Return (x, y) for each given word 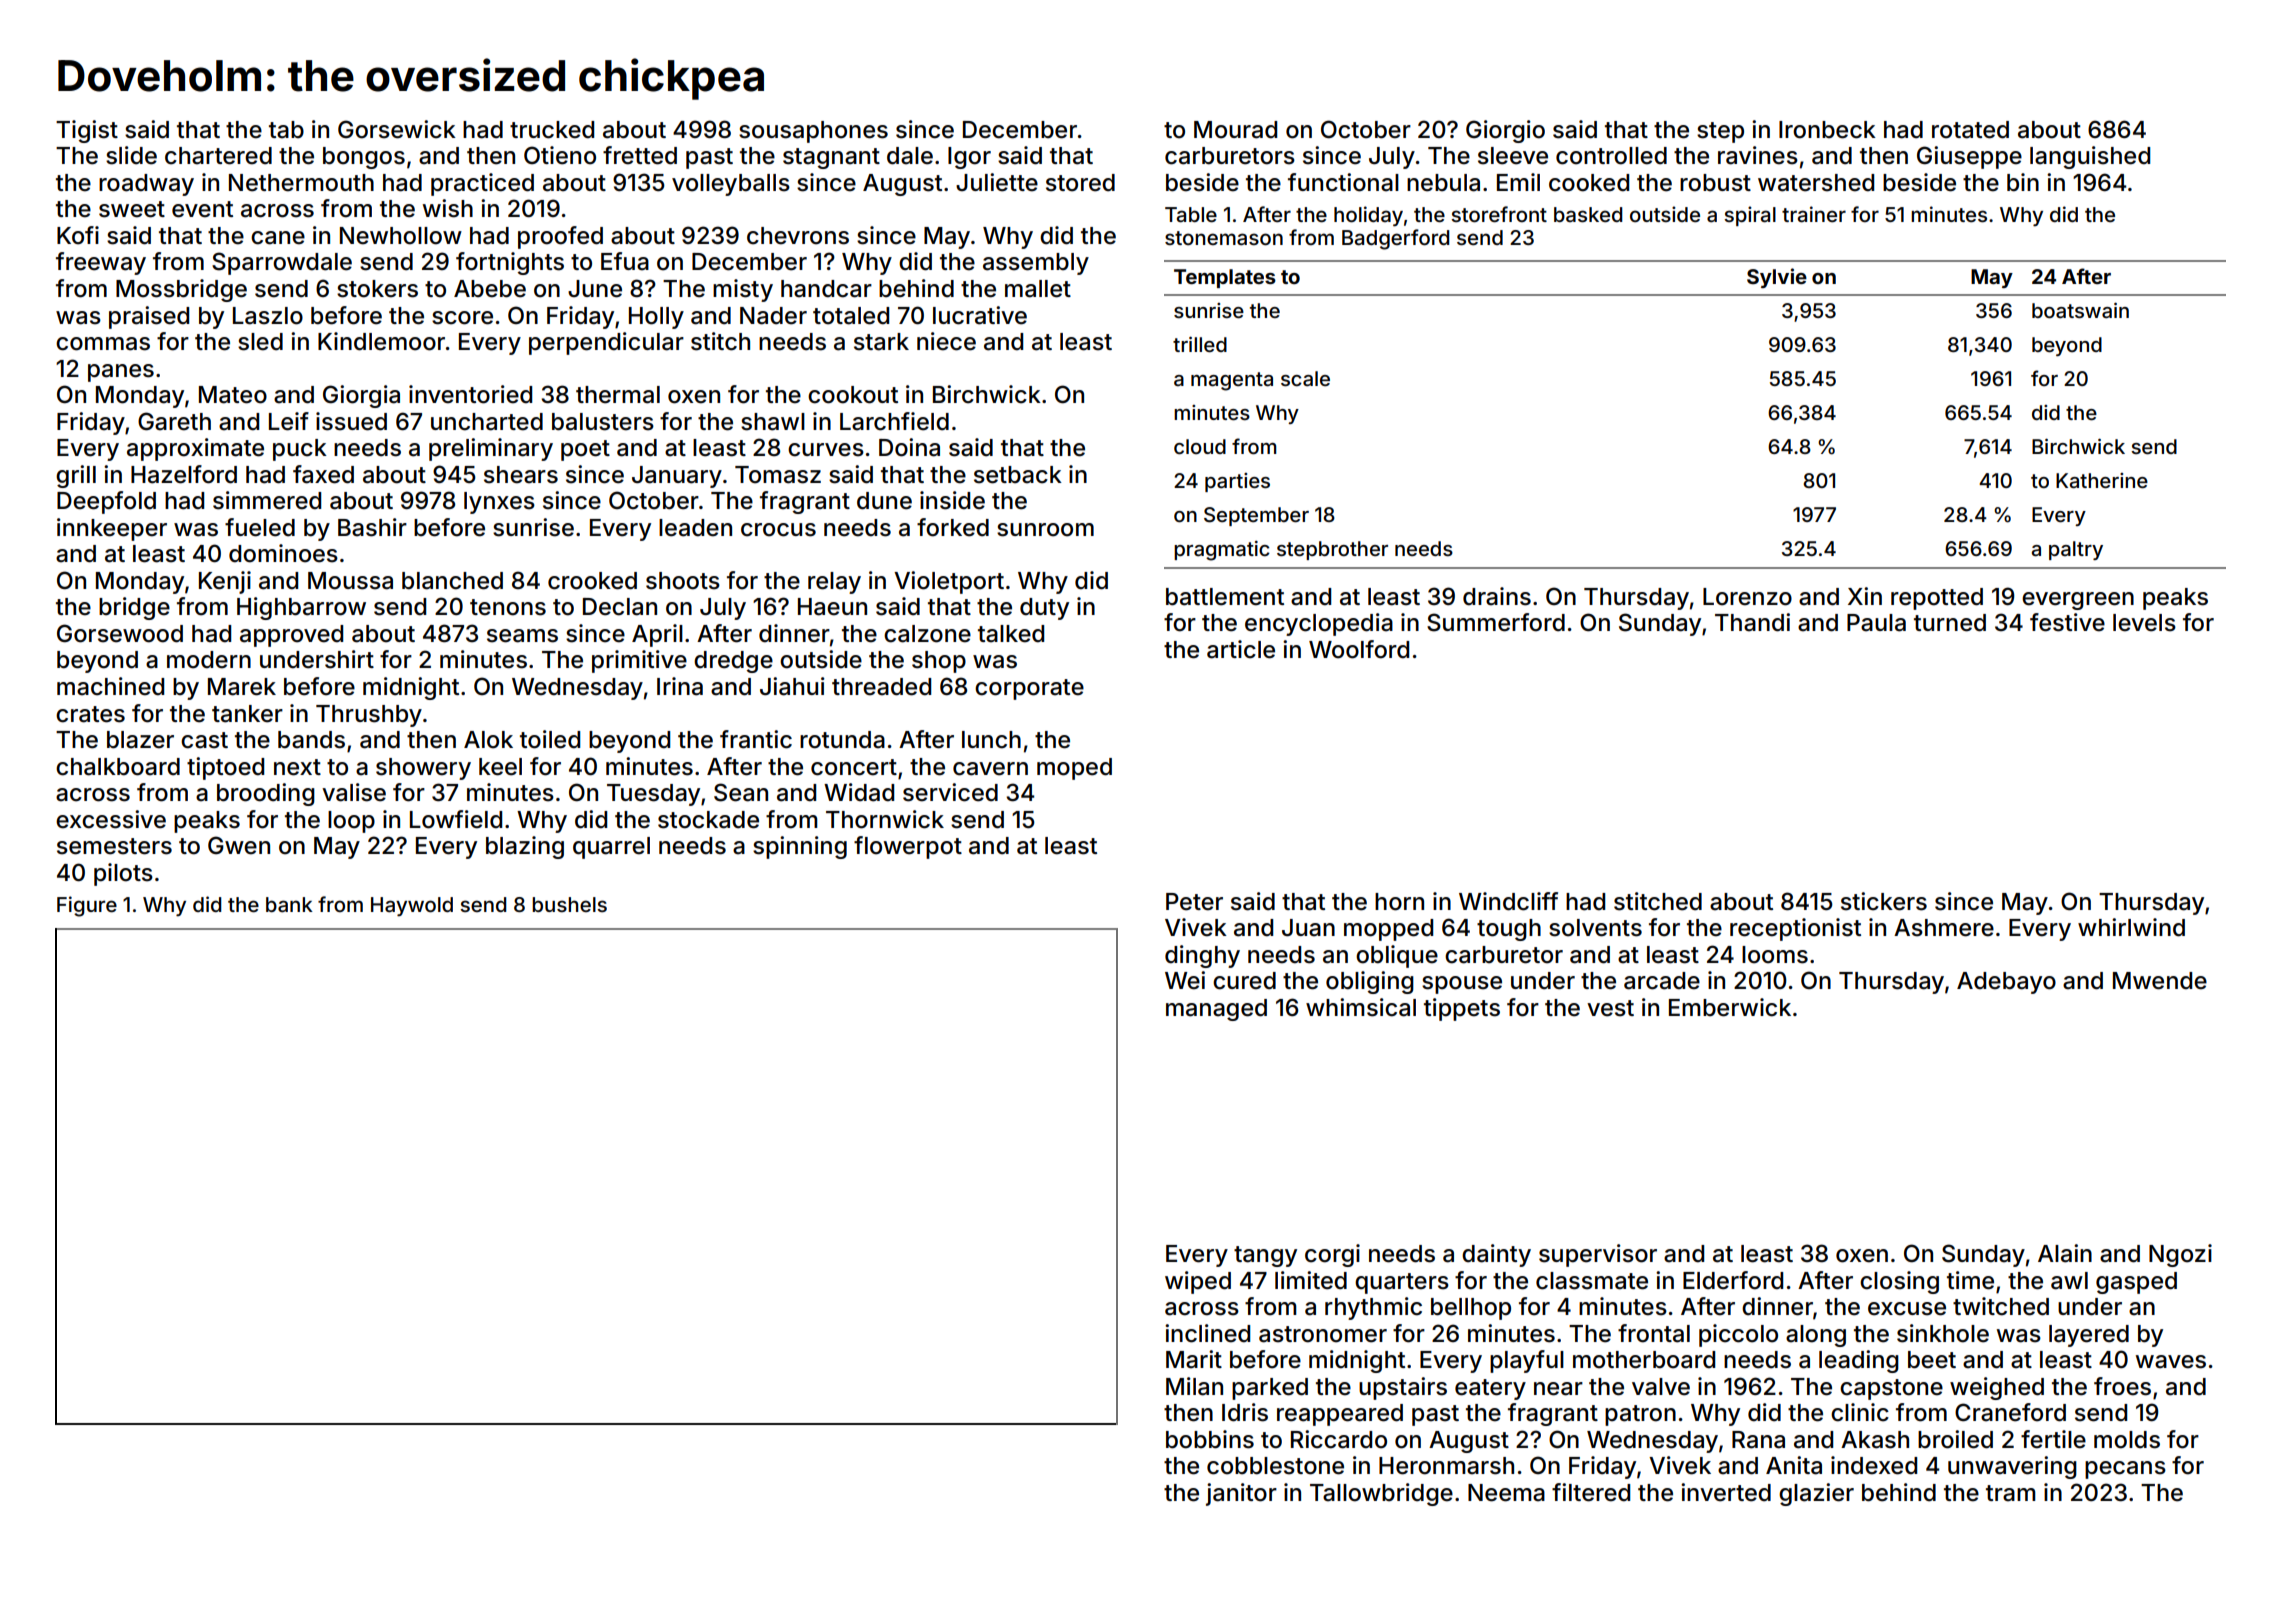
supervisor (1598, 1255)
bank (289, 904)
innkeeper (112, 529)
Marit (1194, 1359)
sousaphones (813, 132)
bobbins (1210, 1439)
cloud (1200, 446)
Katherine (2102, 480)
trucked (552, 130)
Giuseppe (1969, 157)
